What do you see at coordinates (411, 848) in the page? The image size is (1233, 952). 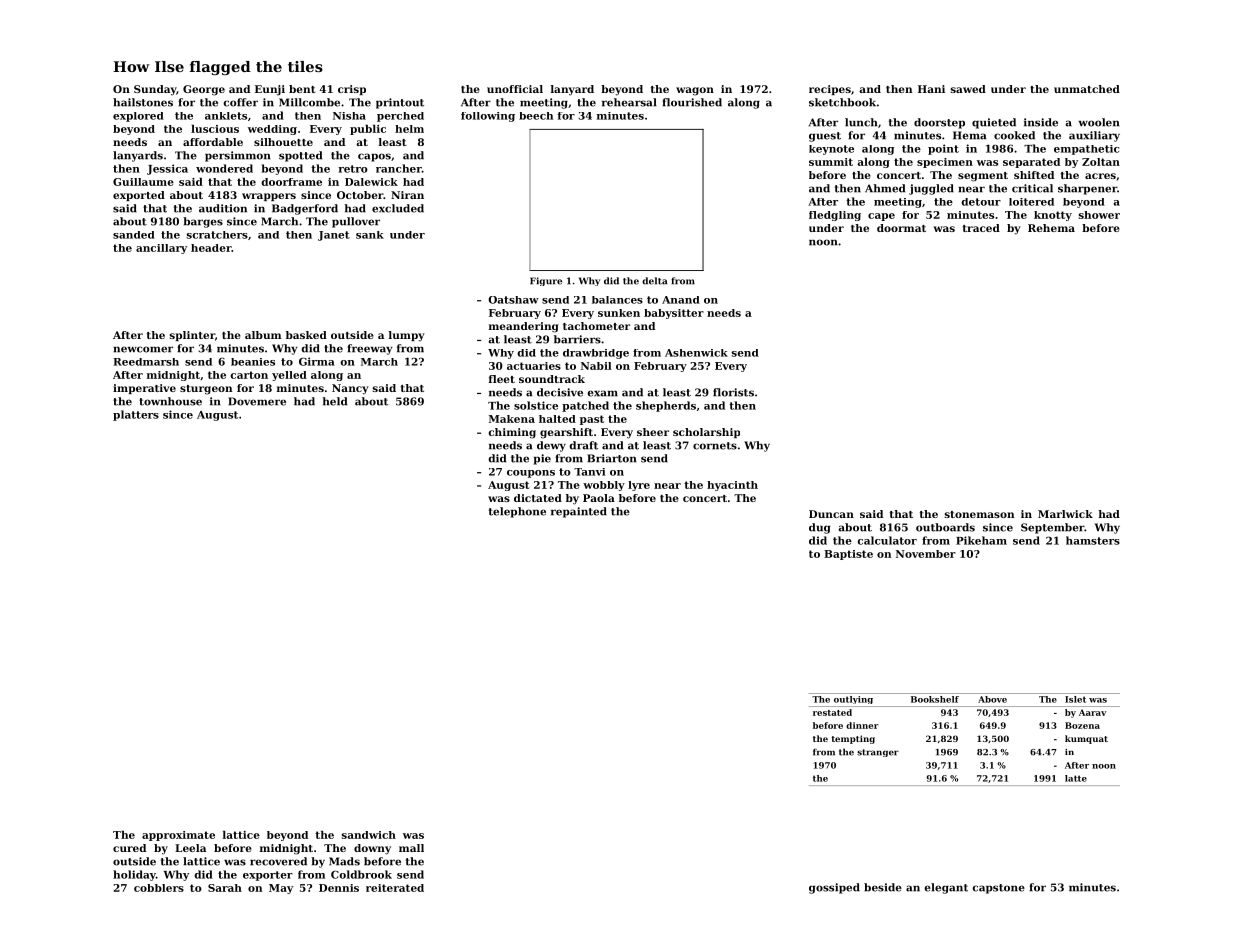 I see `mall` at bounding box center [411, 848].
